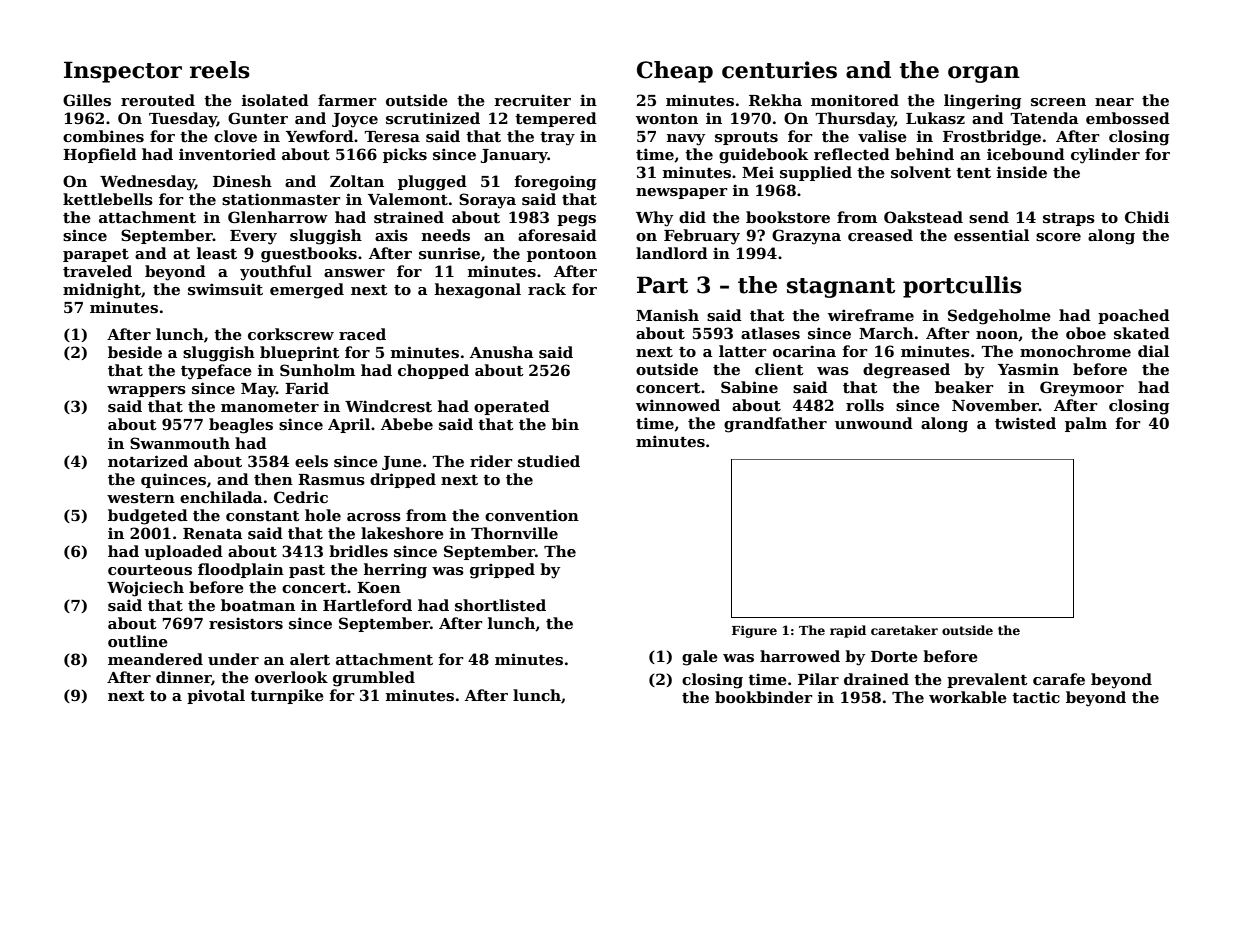 The image size is (1233, 952). What do you see at coordinates (123, 72) in the page?
I see `Inspector` at bounding box center [123, 72].
